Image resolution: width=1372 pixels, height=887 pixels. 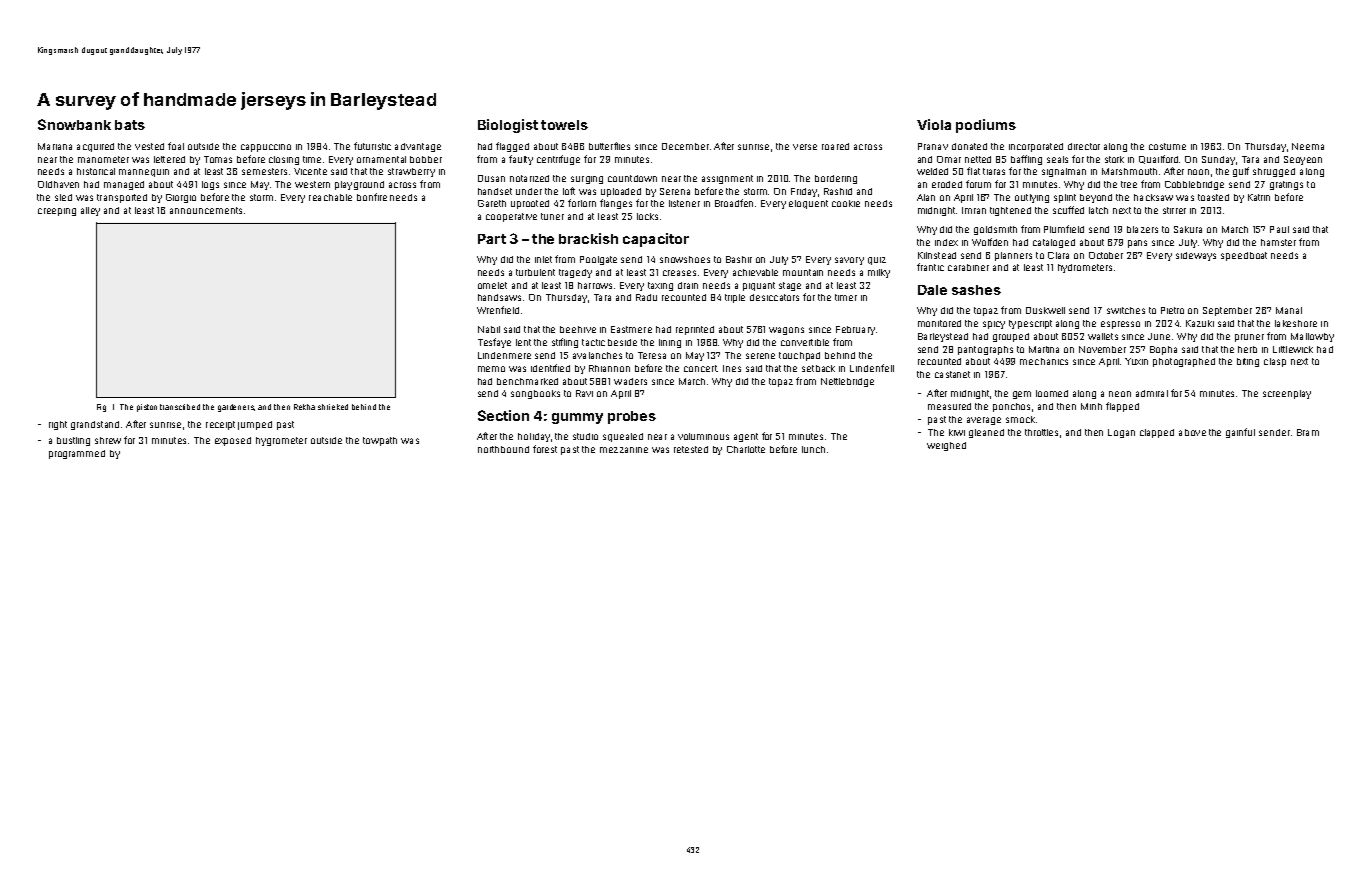 What do you see at coordinates (492, 285) in the screenshot?
I see `omelet` at bounding box center [492, 285].
